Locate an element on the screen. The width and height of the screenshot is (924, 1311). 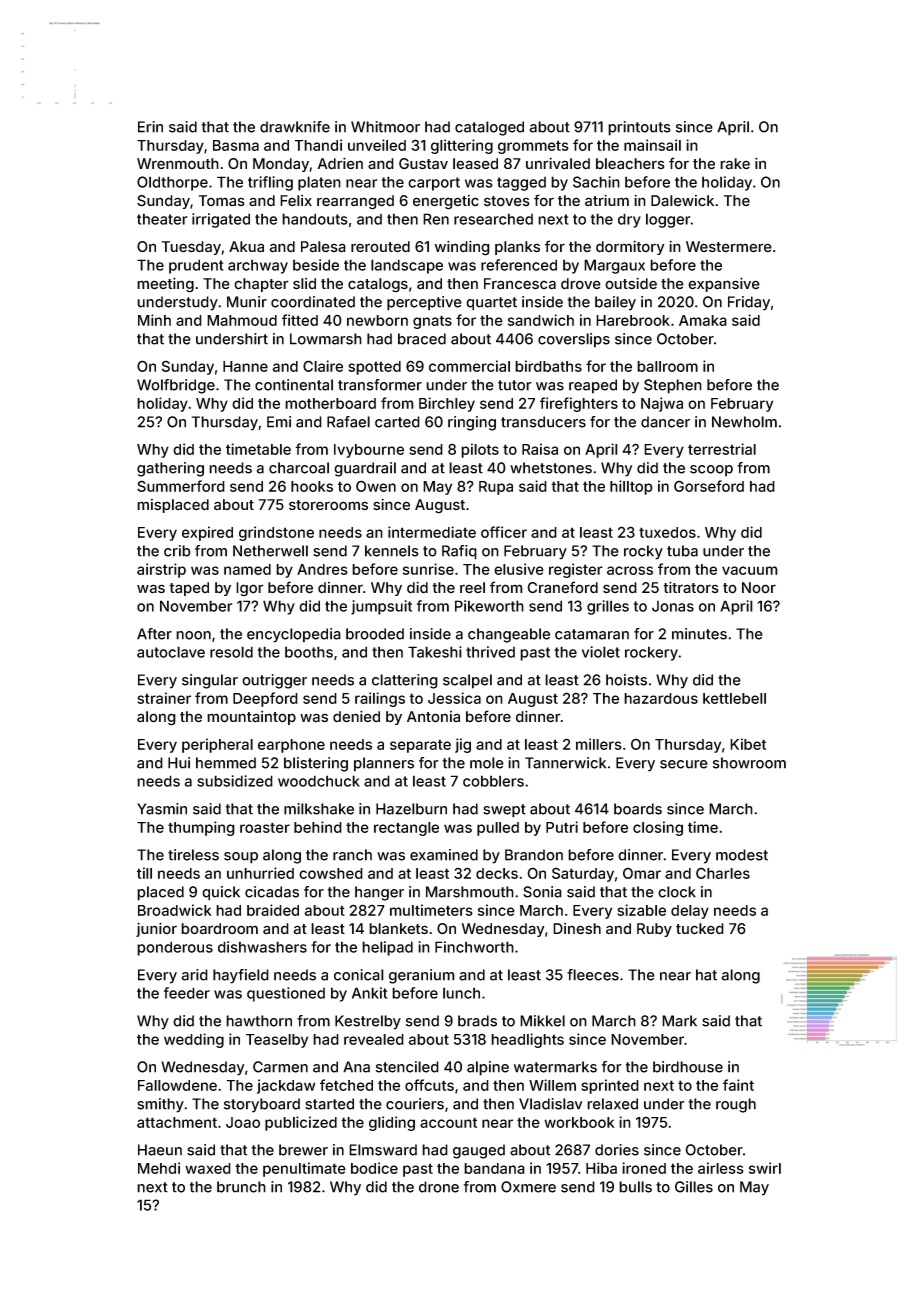
grommets is located at coordinates (533, 147).
